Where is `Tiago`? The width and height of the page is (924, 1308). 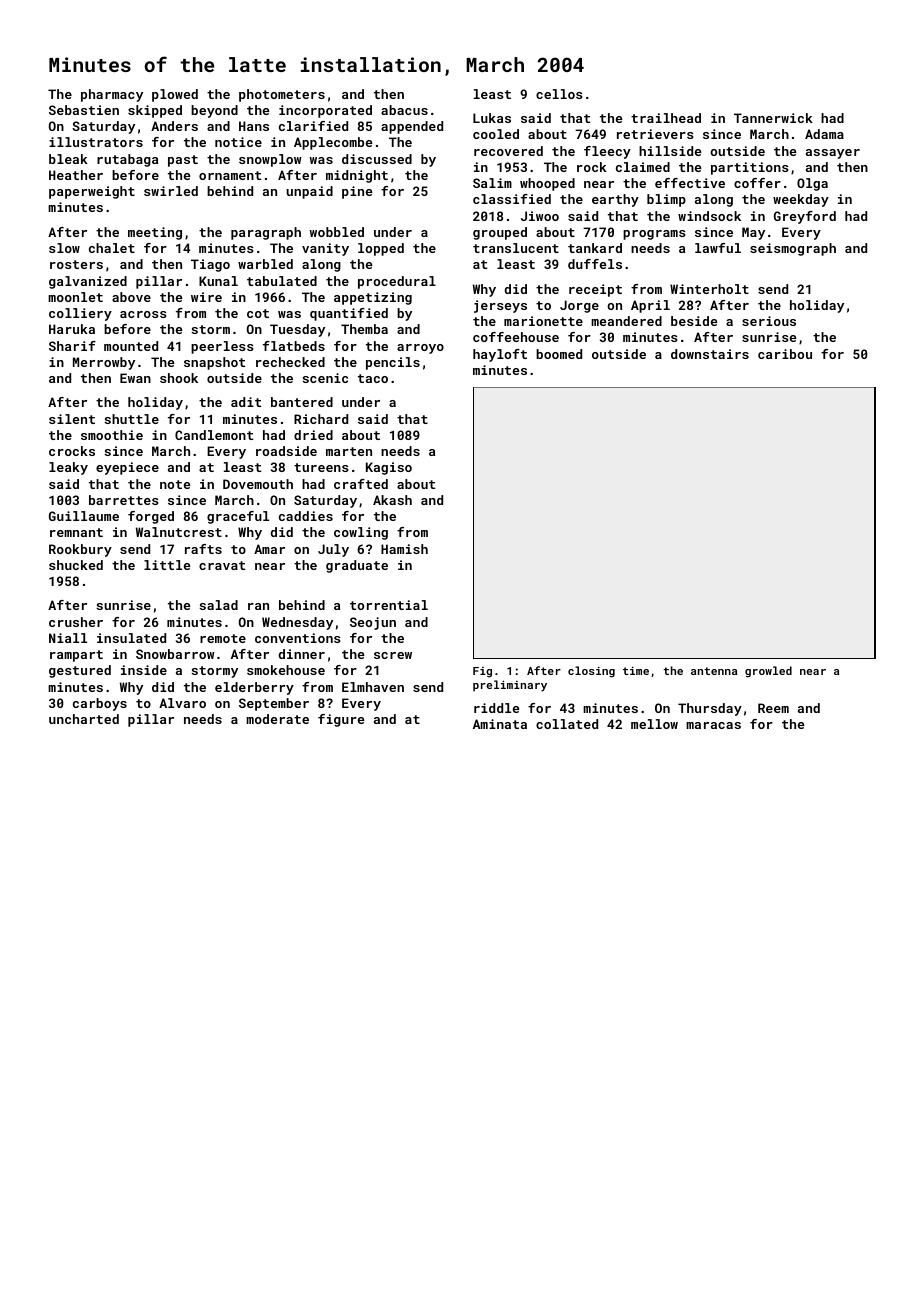
Tiago is located at coordinates (210, 265).
